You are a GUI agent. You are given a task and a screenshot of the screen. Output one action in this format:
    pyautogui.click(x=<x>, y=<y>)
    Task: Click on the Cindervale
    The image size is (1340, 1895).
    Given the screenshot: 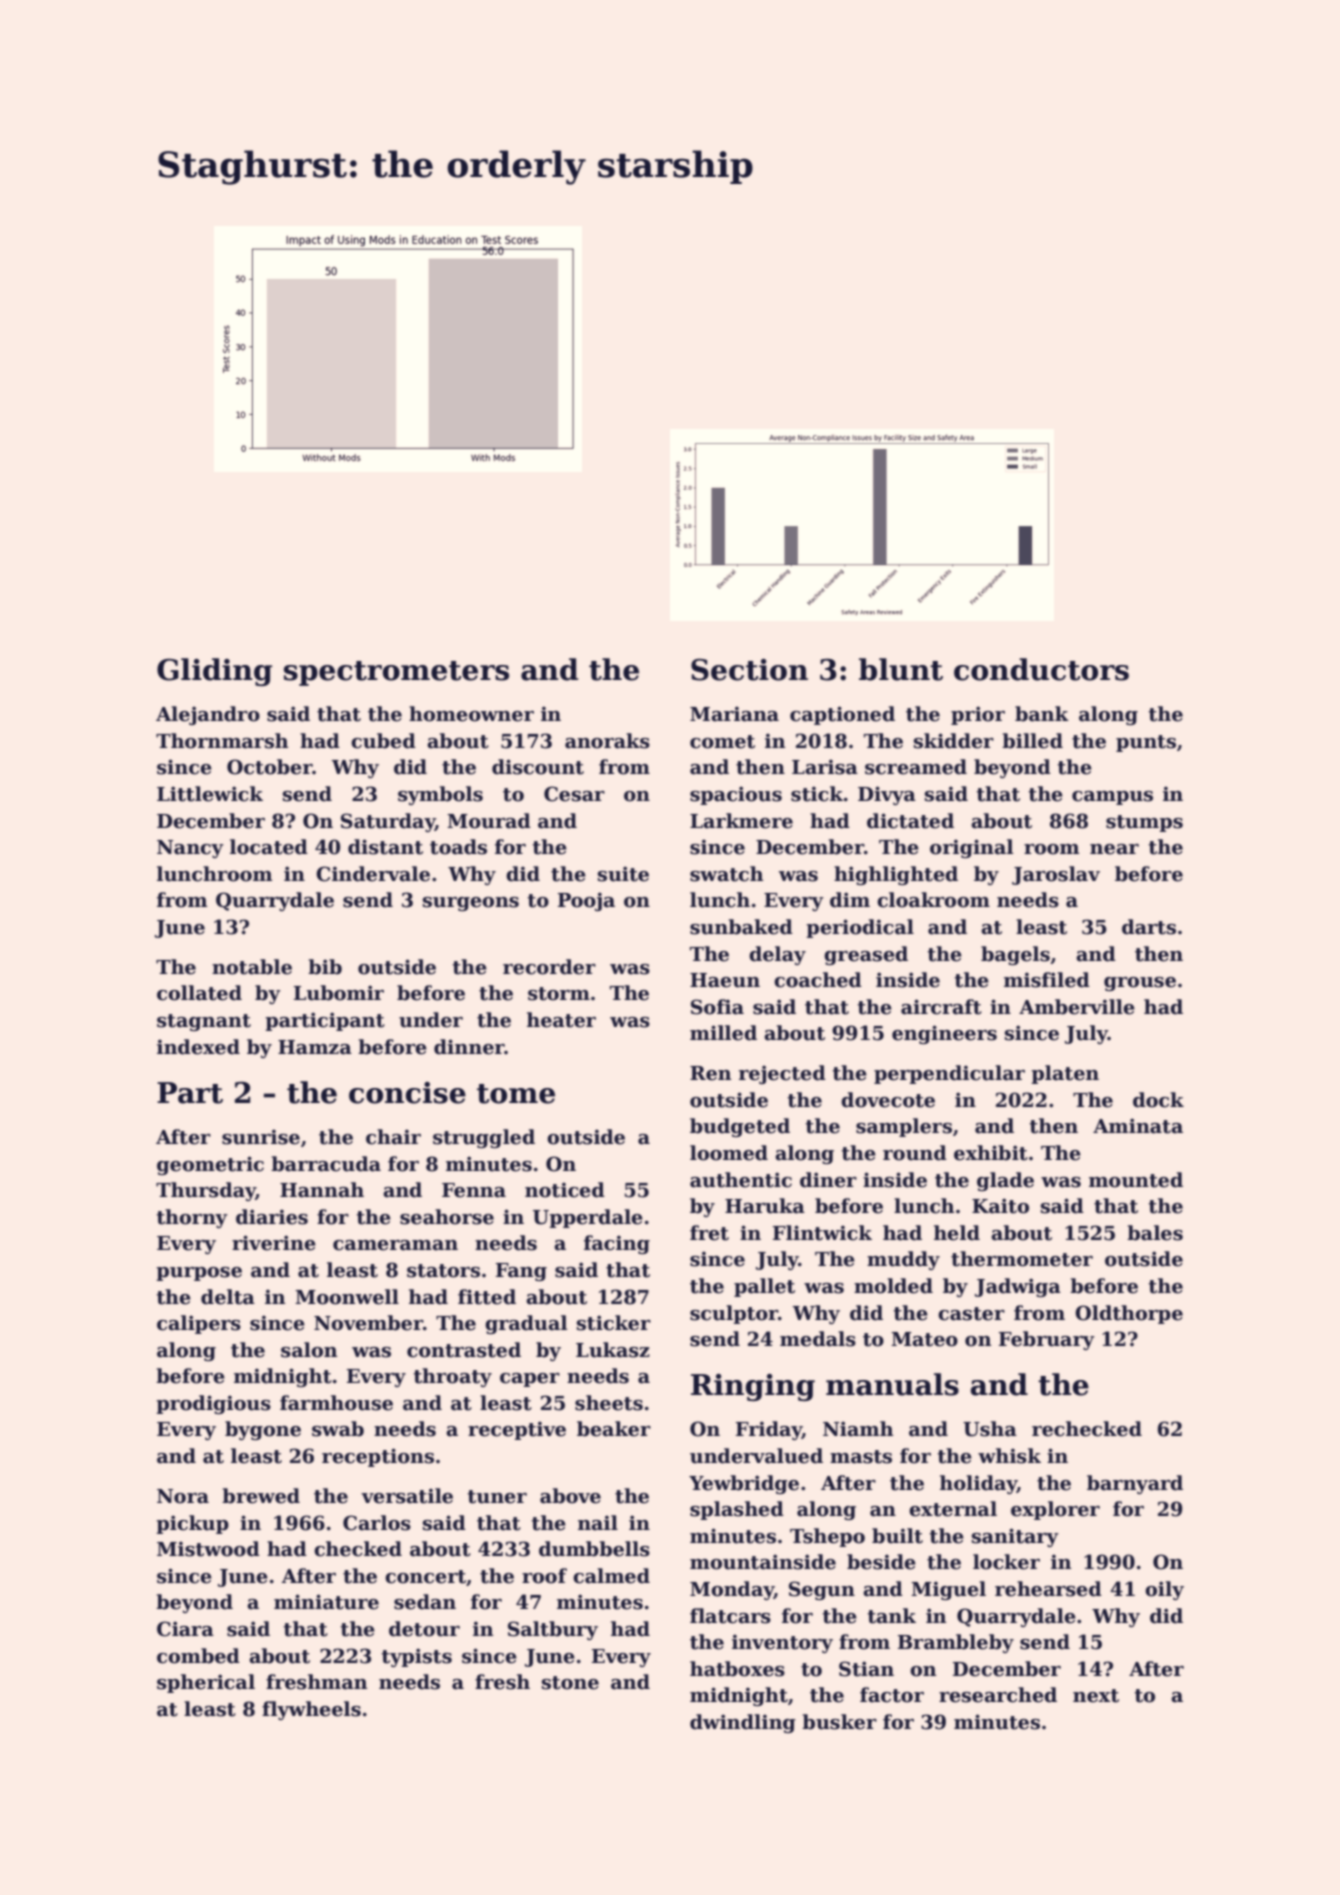 What is the action you would take?
    pyautogui.click(x=373, y=874)
